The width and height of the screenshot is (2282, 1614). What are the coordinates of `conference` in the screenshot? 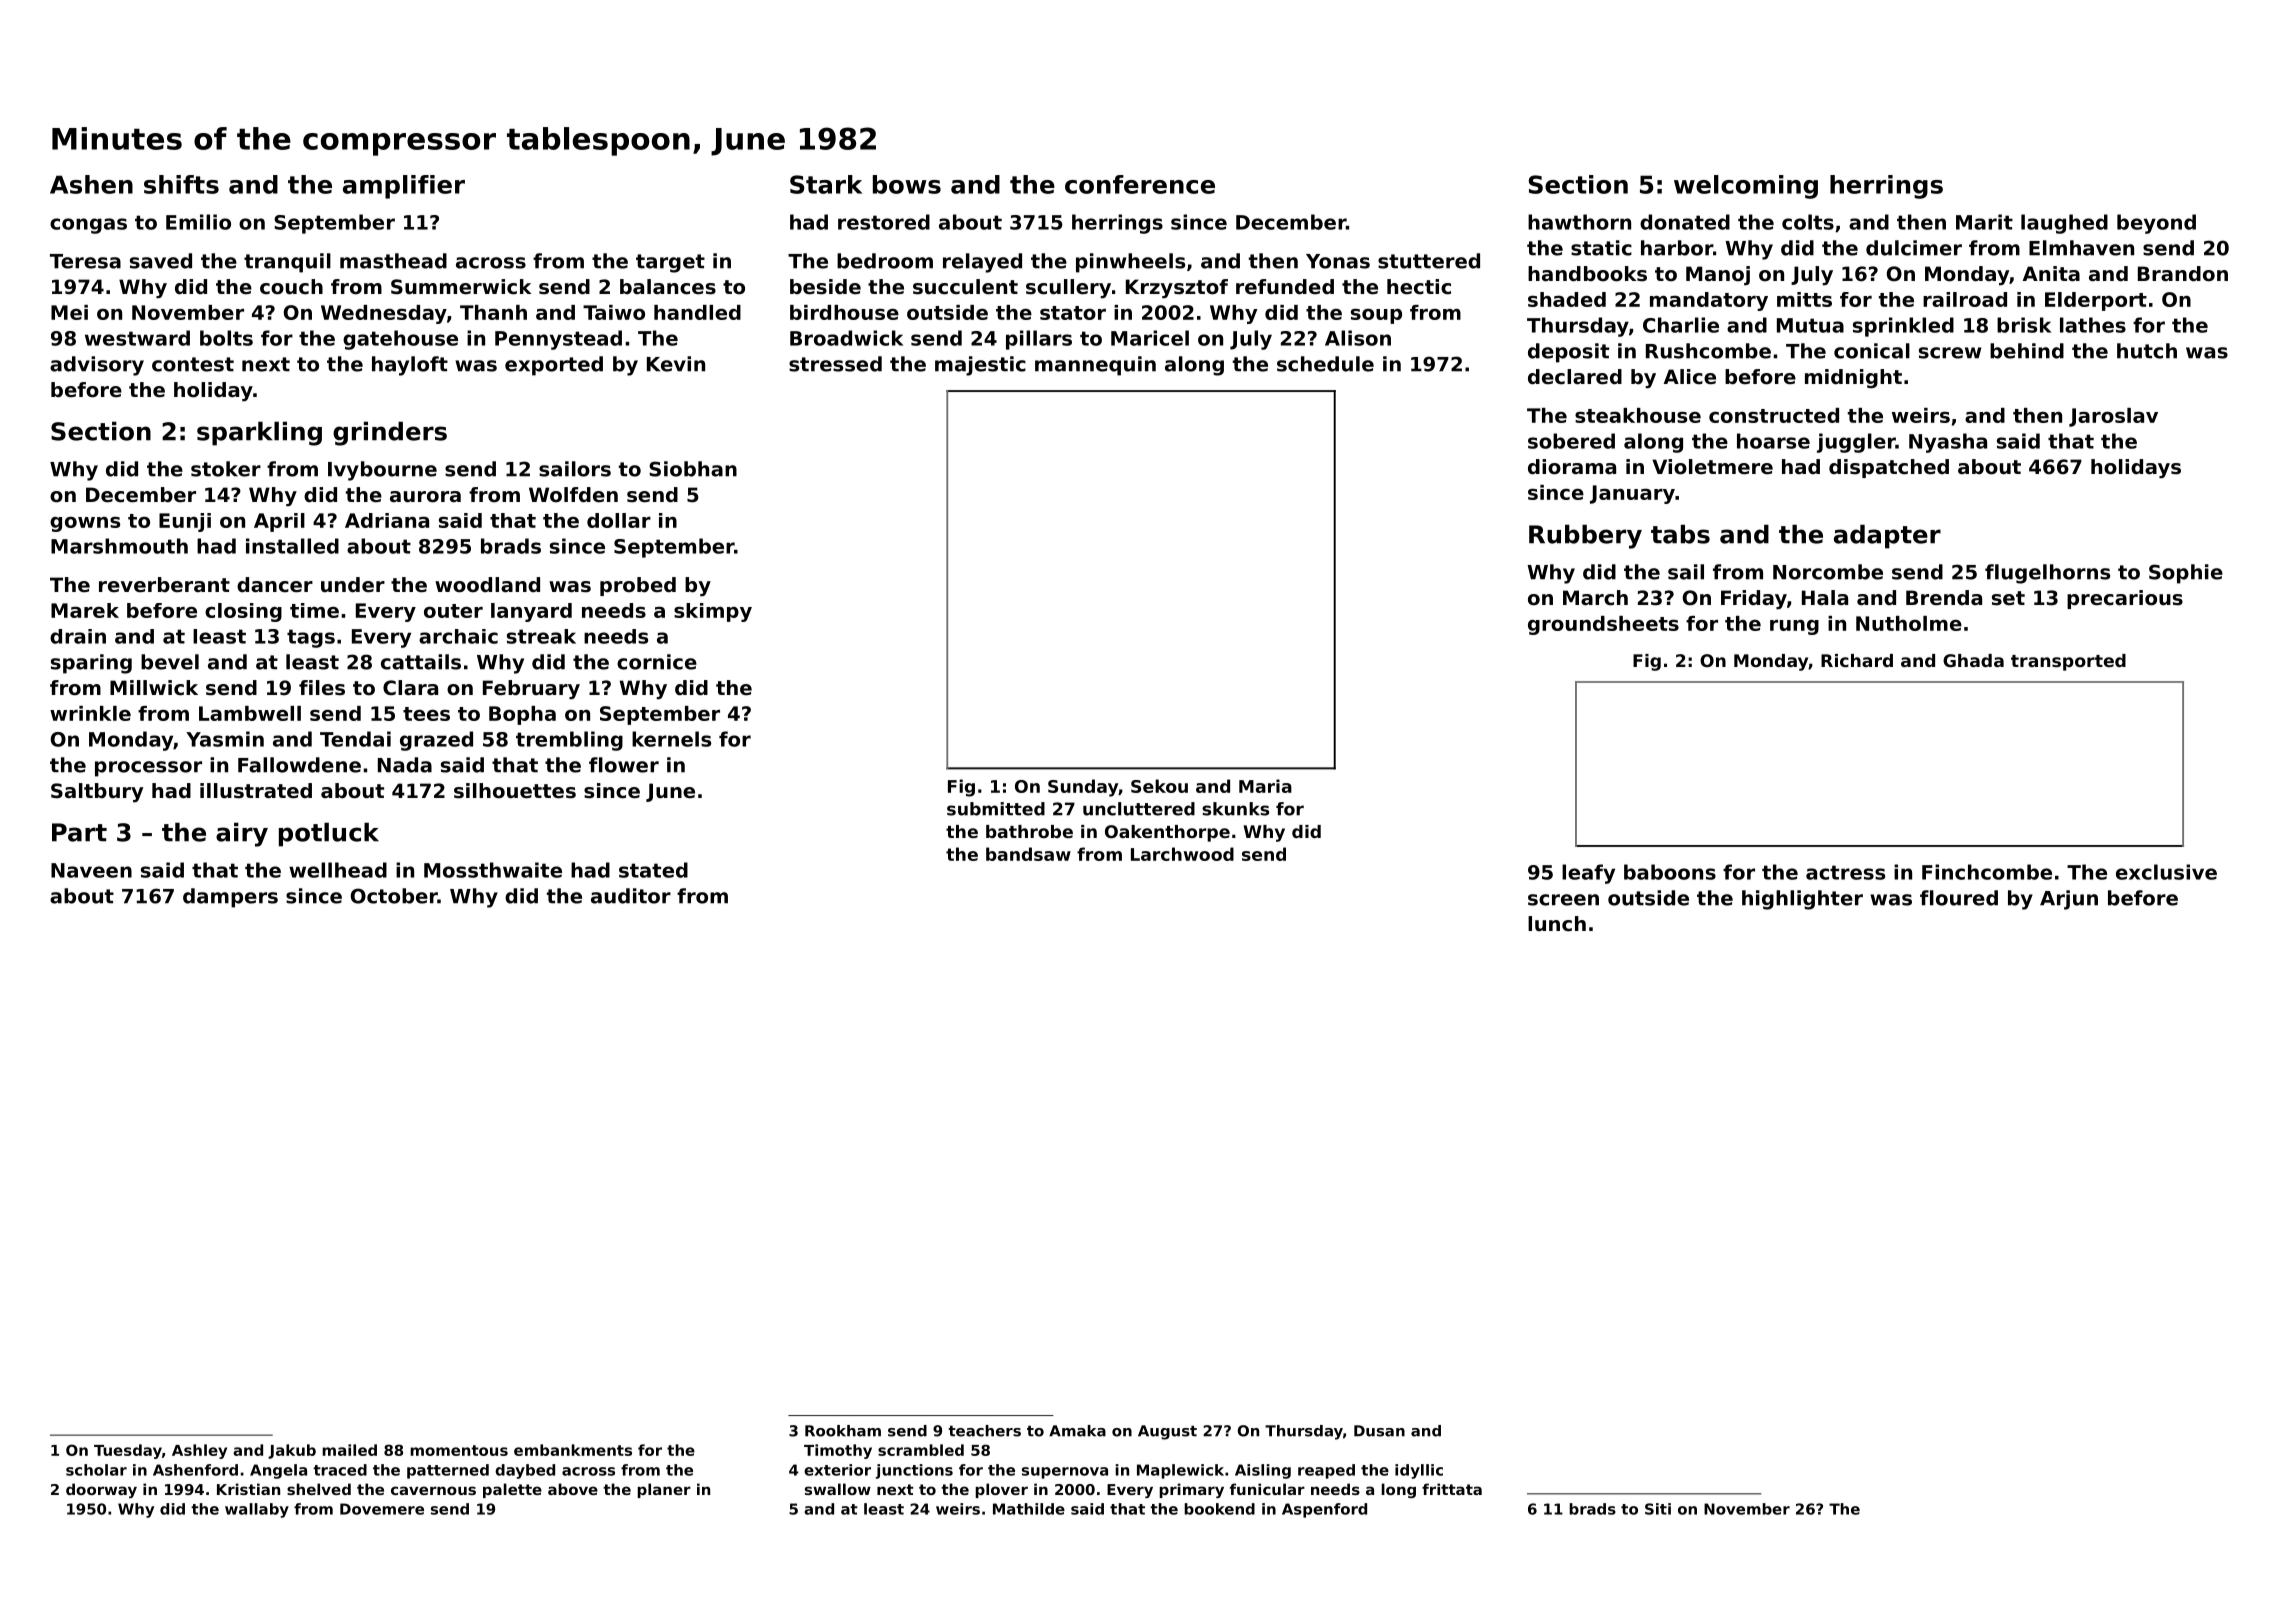 It's located at (1140, 184).
